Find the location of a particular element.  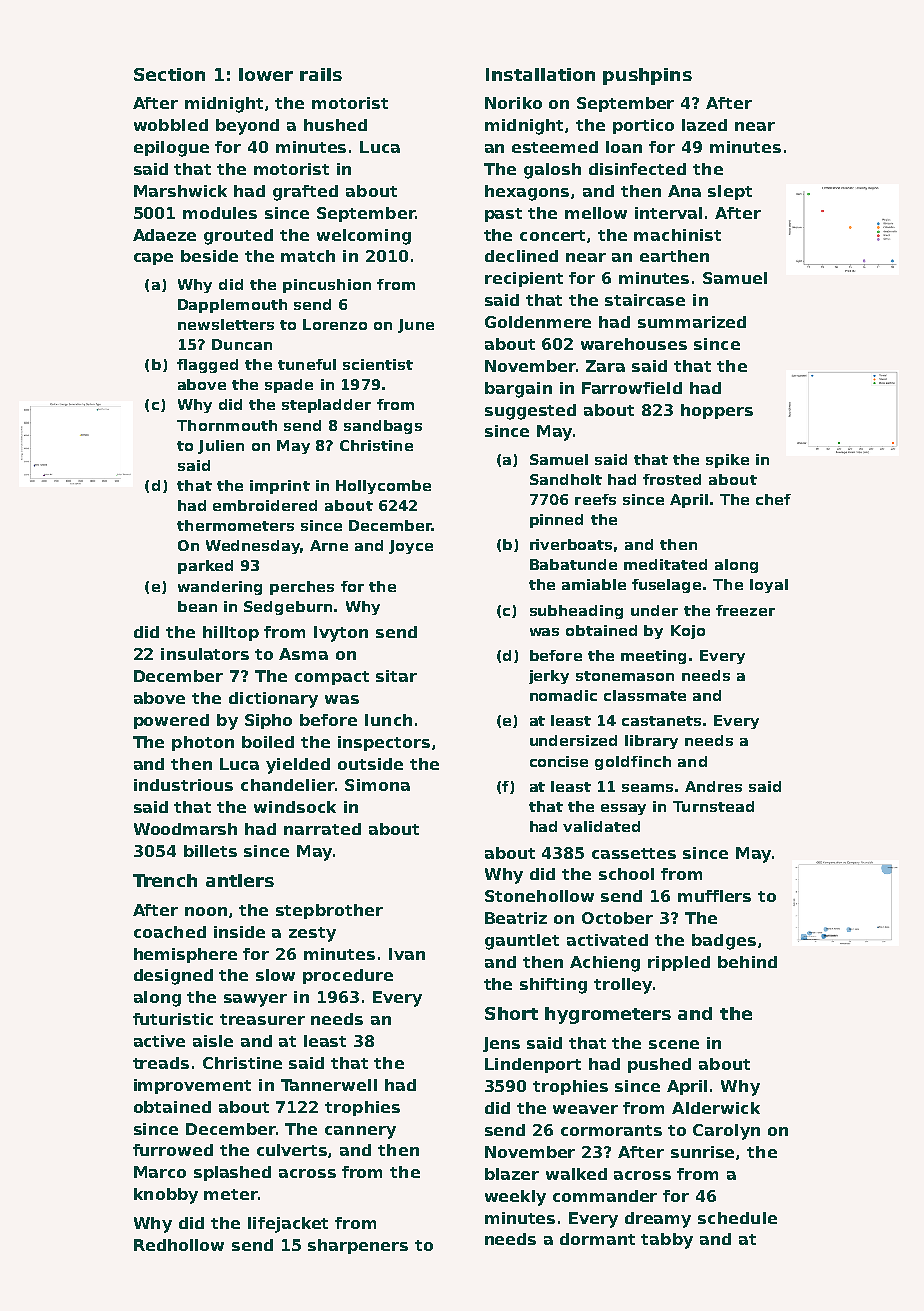

grafted is located at coordinates (305, 193).
